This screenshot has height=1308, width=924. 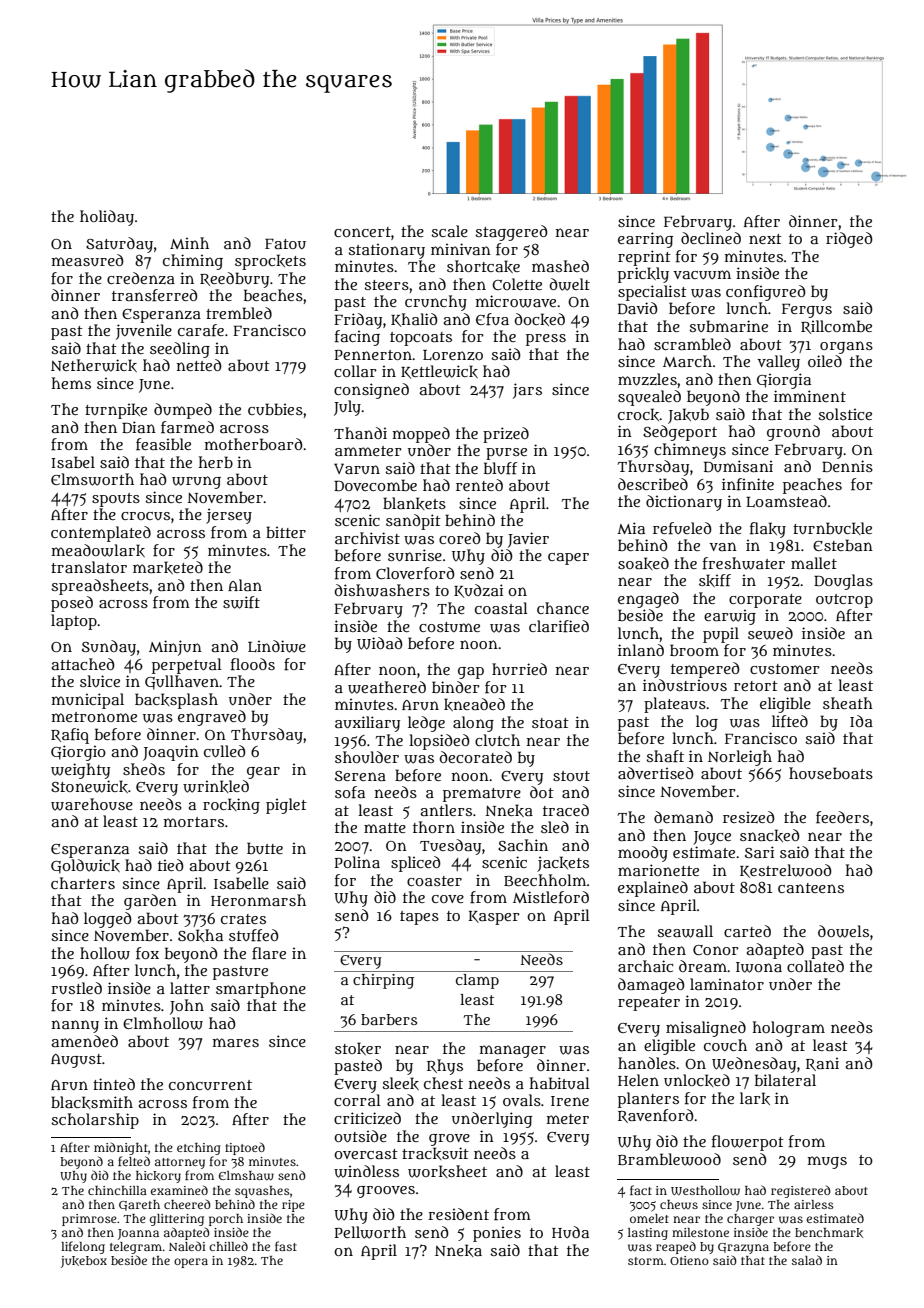 I want to click on turnpike, so click(x=116, y=411).
